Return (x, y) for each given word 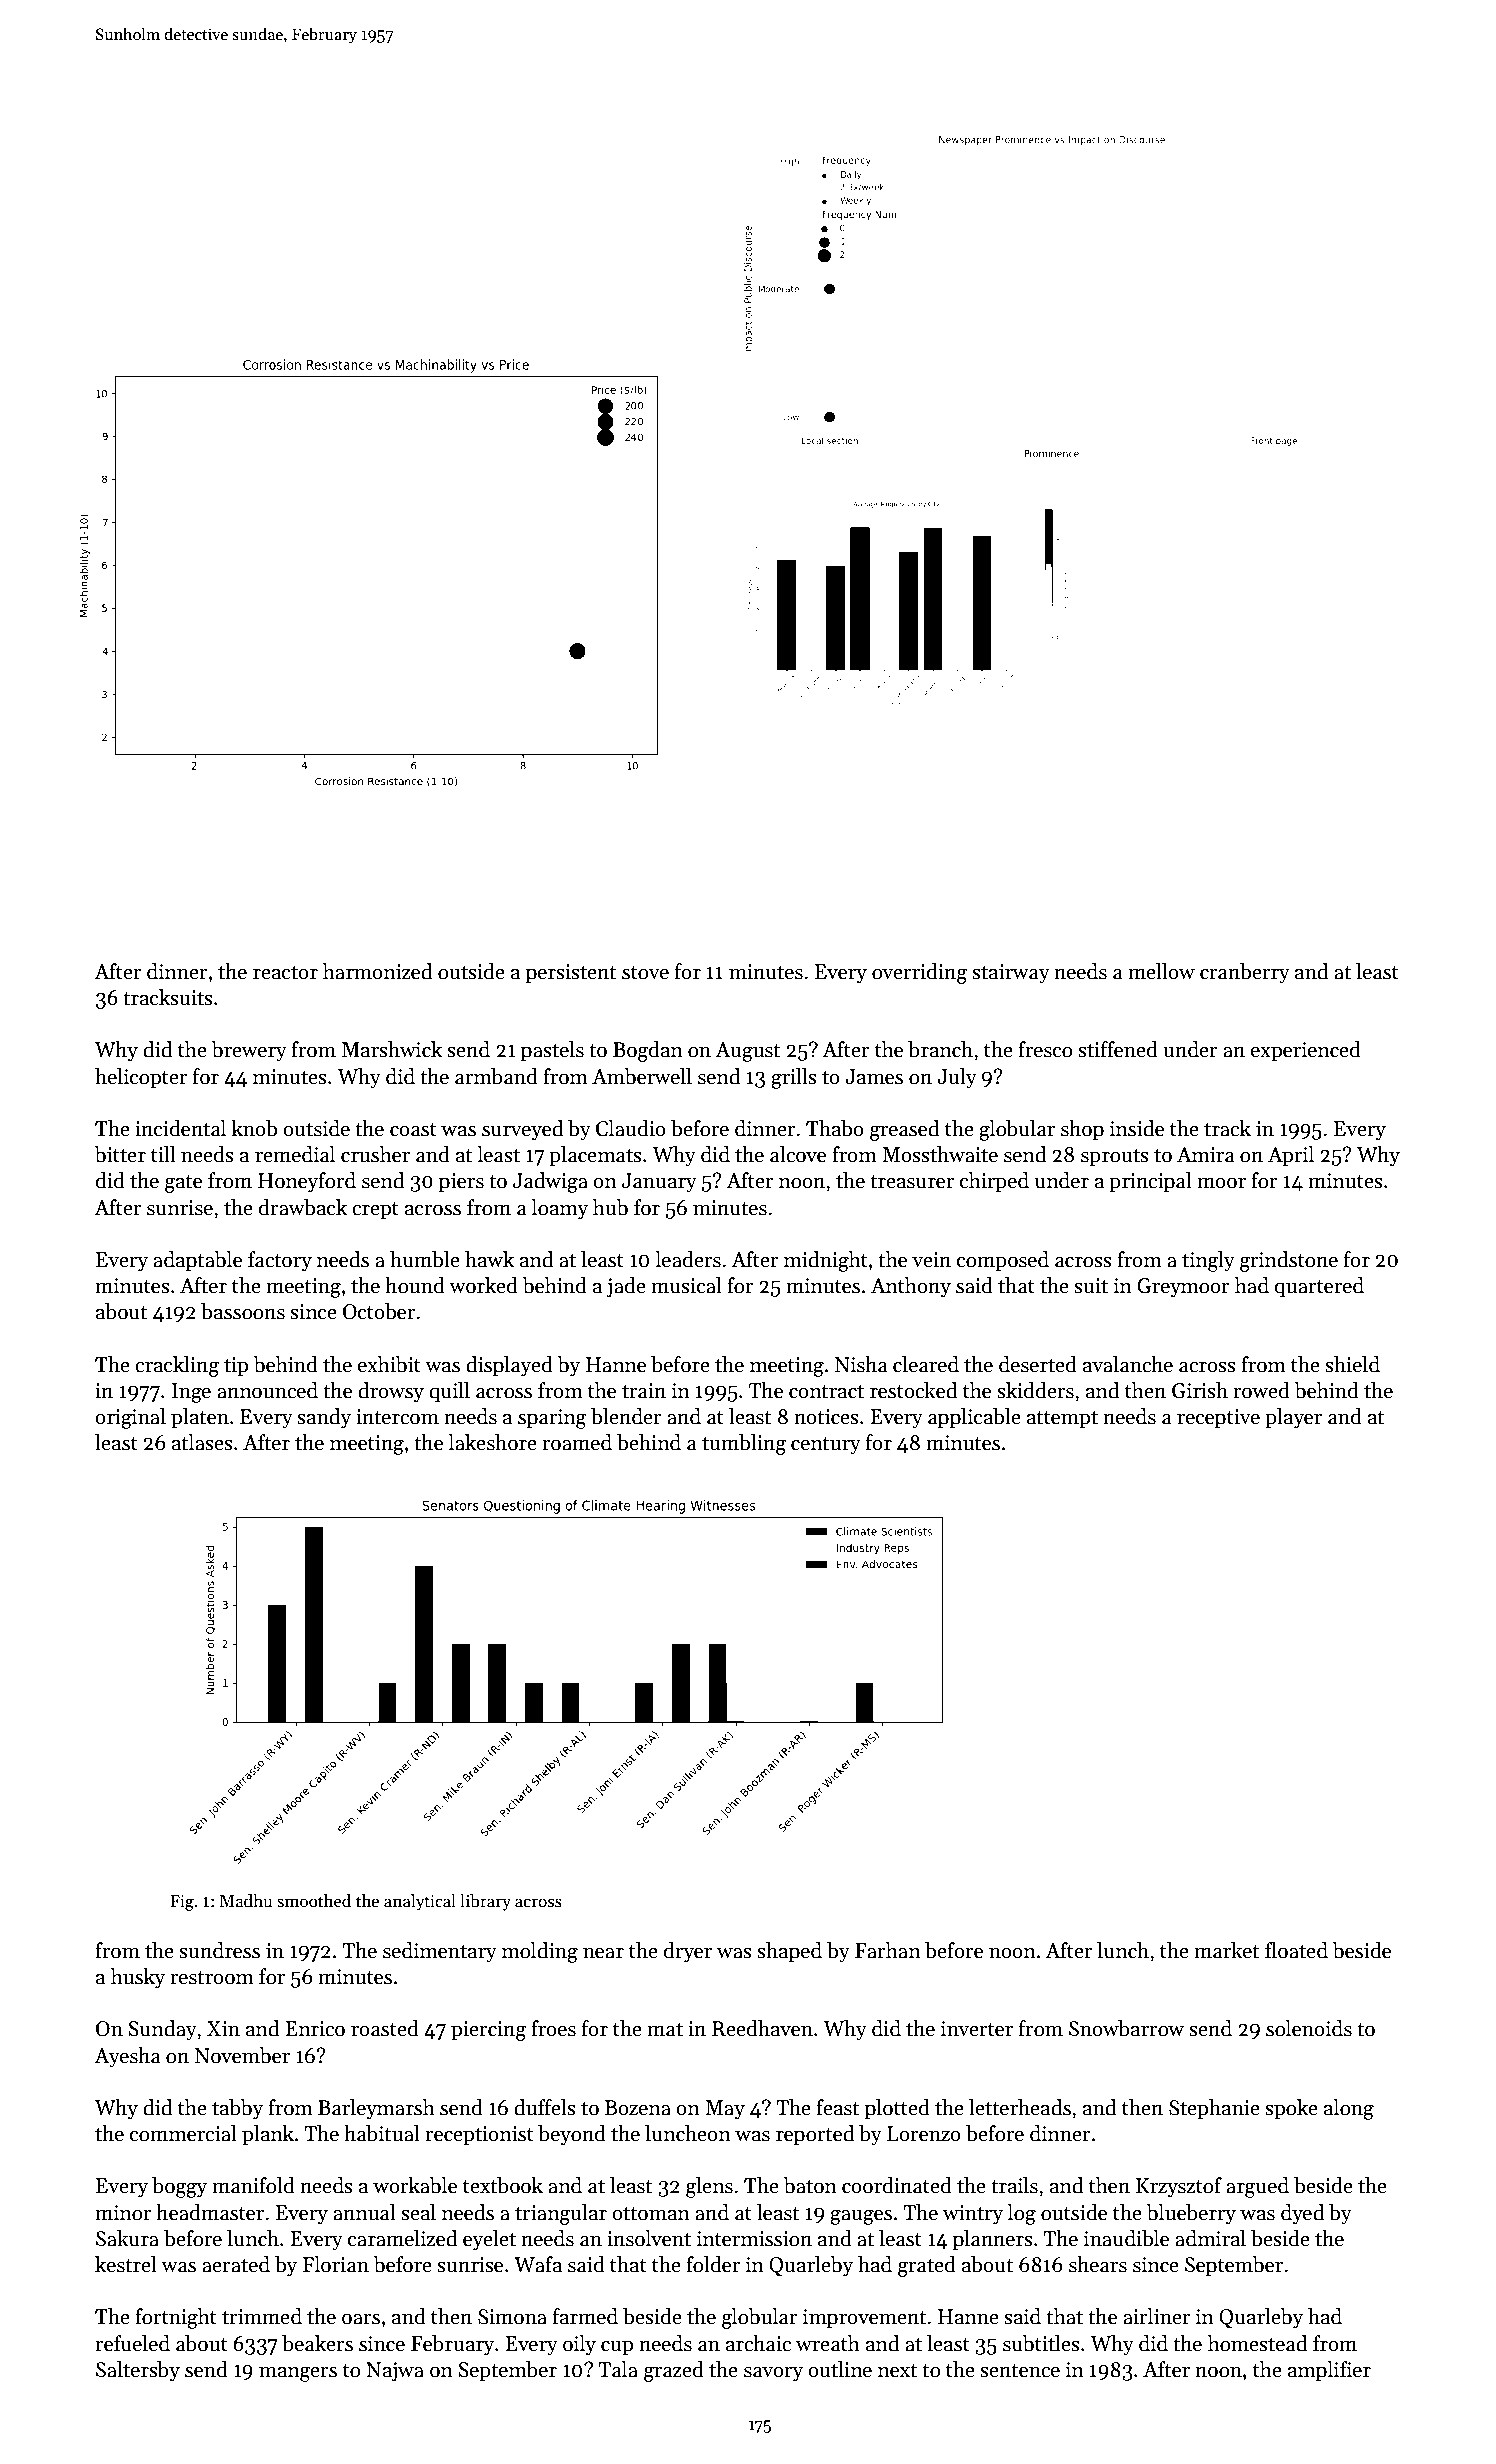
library (485, 1902)
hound (415, 1285)
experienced (1306, 1051)
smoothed (314, 1901)
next (897, 2371)
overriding (919, 973)
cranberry (1245, 973)
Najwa (395, 2372)
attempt (1062, 1420)
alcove (798, 1154)
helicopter (141, 1078)
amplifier (1329, 2371)
